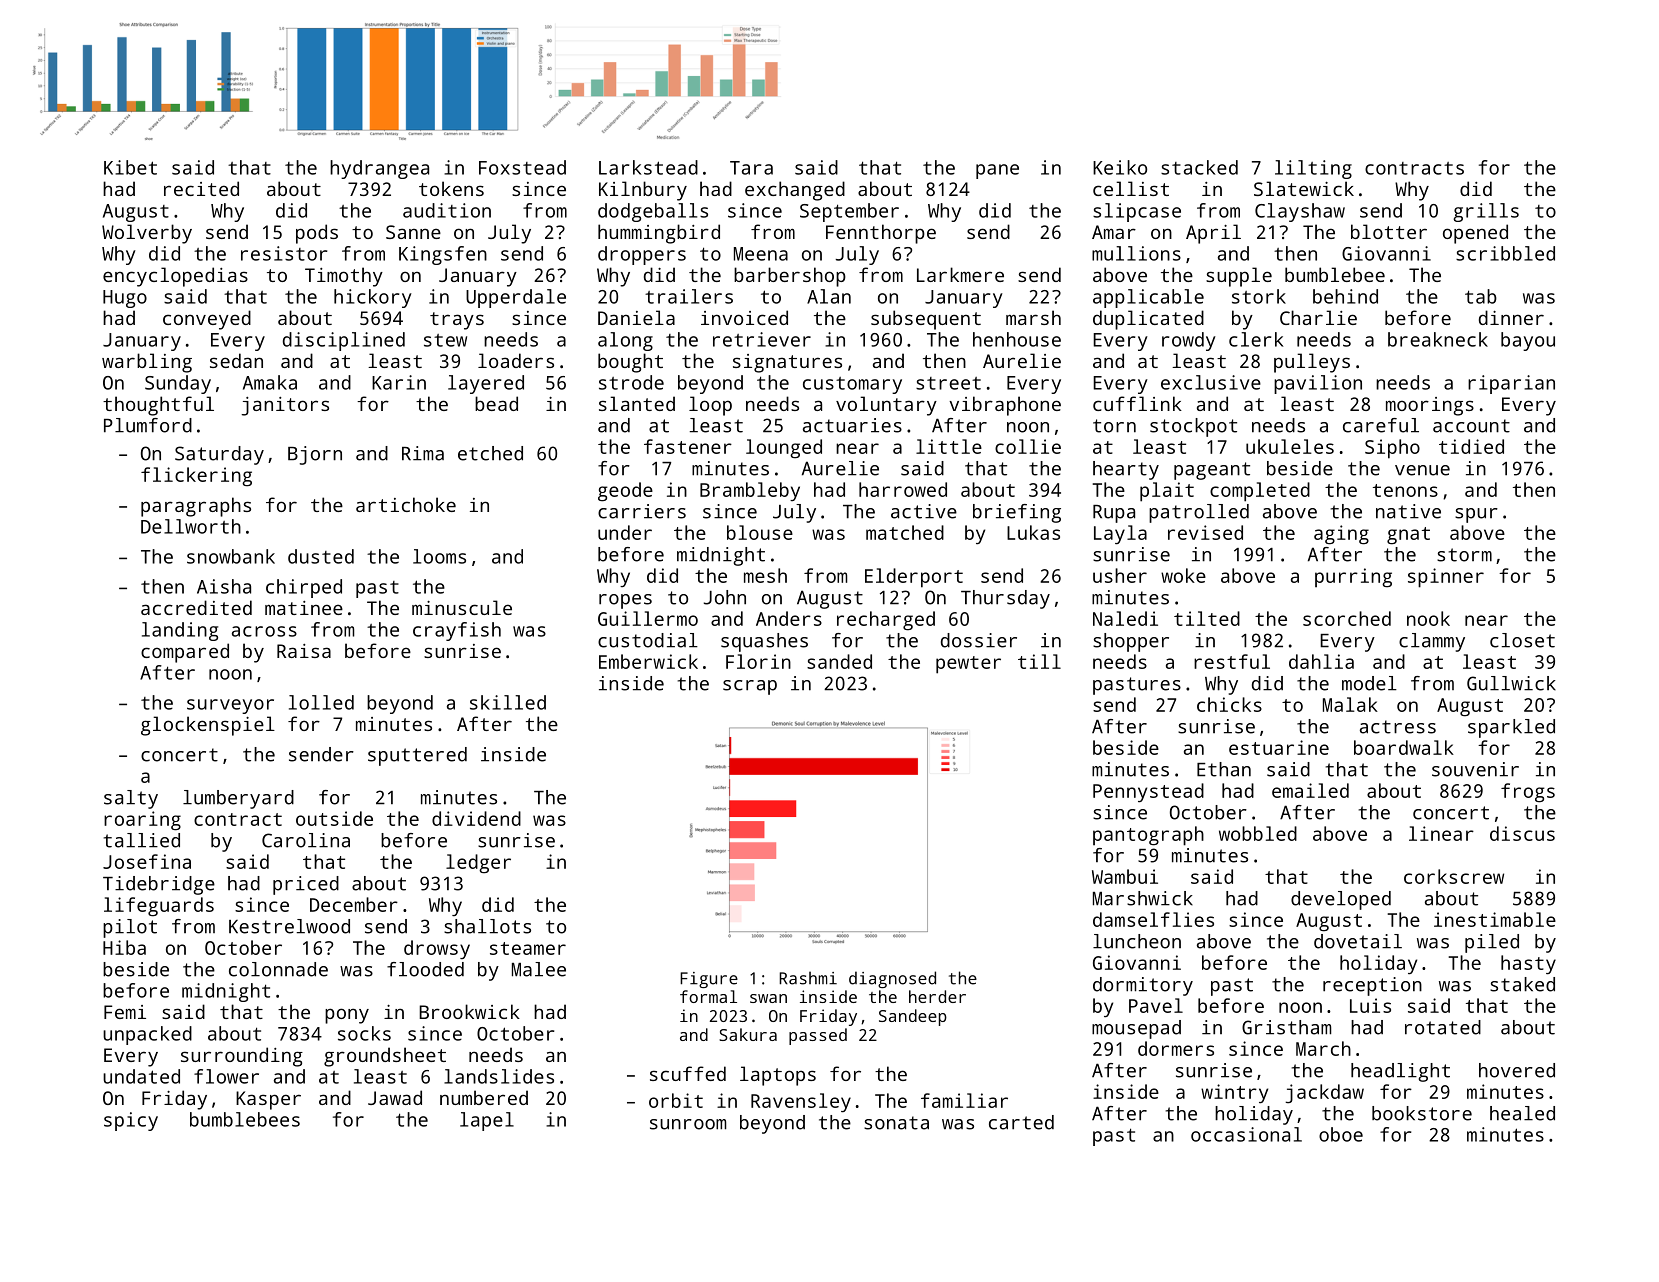 The image size is (1659, 1282). What do you see at coordinates (1125, 876) in the image?
I see `Wambui` at bounding box center [1125, 876].
